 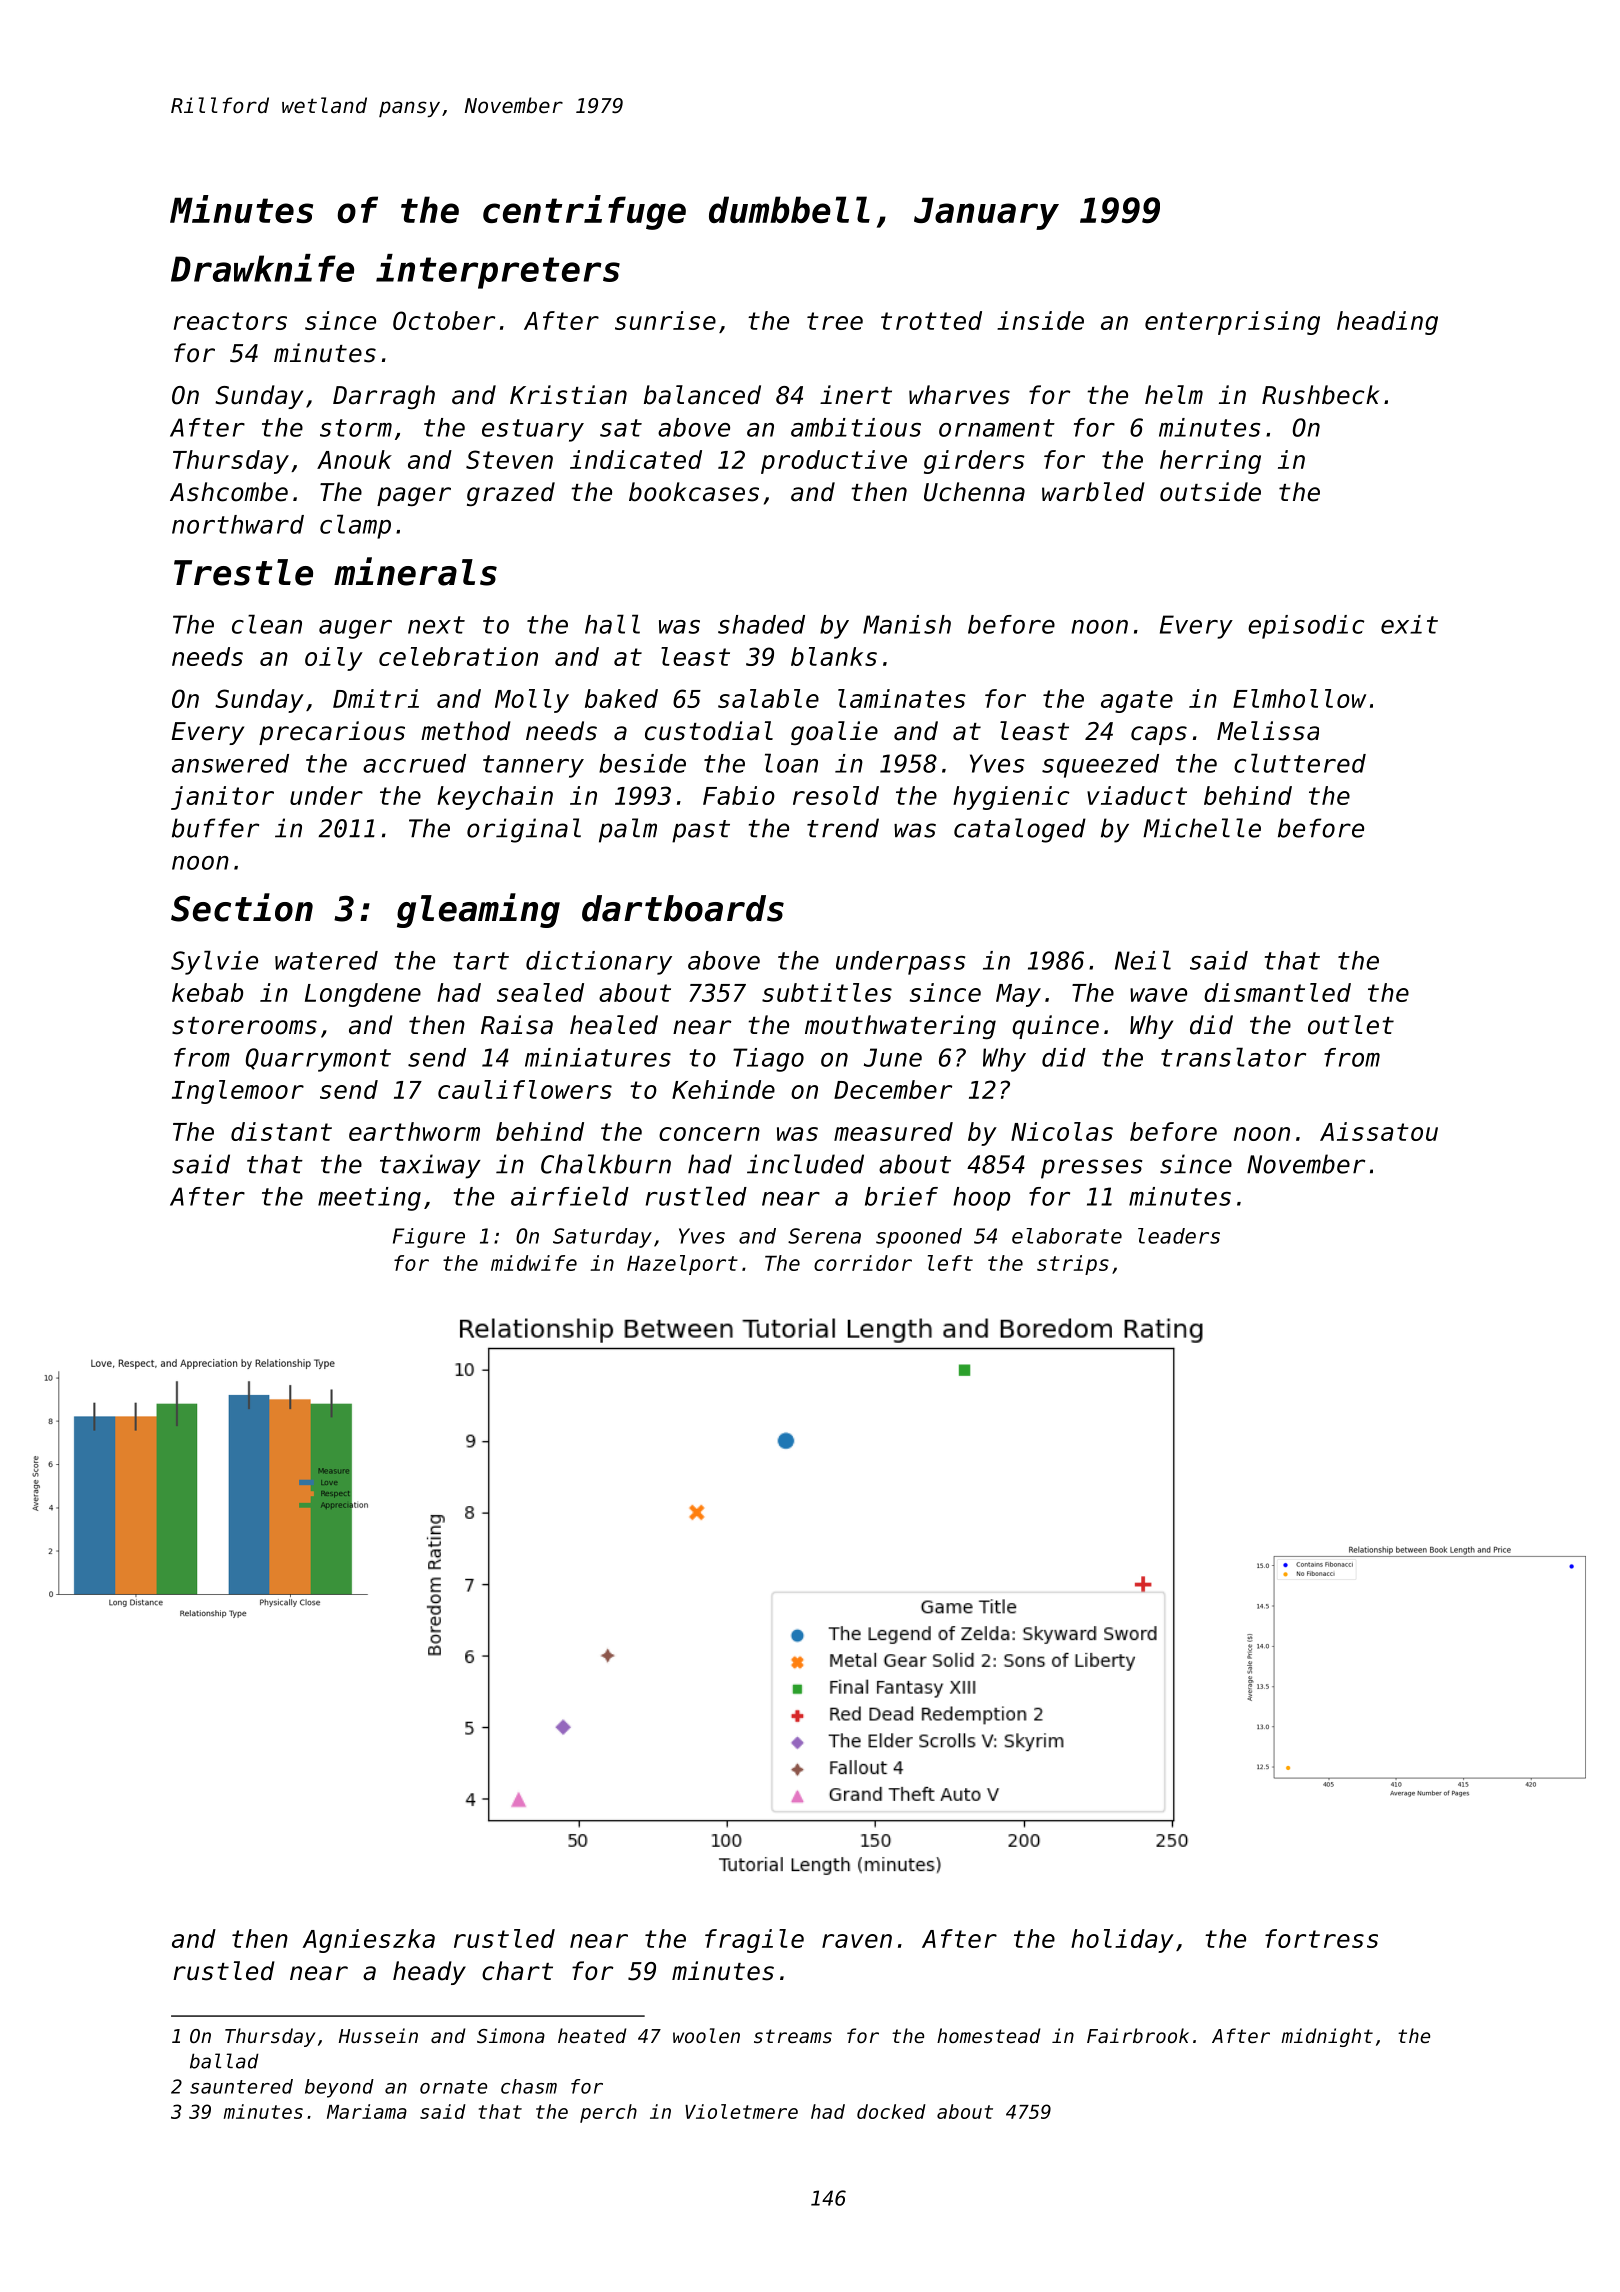 What do you see at coordinates (498, 271) in the screenshot?
I see `interpreters` at bounding box center [498, 271].
